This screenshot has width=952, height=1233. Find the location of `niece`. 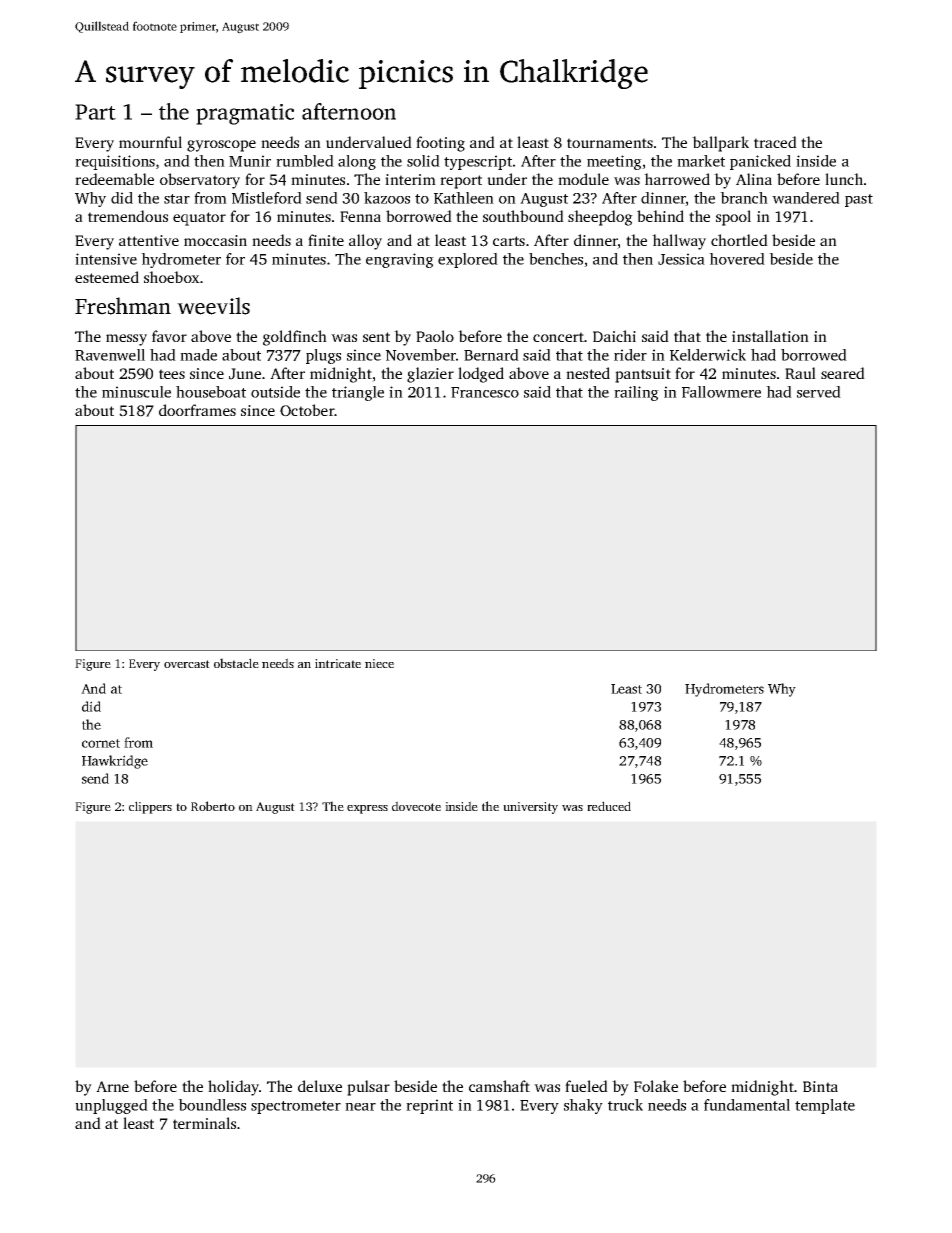

niece is located at coordinates (379, 663).
